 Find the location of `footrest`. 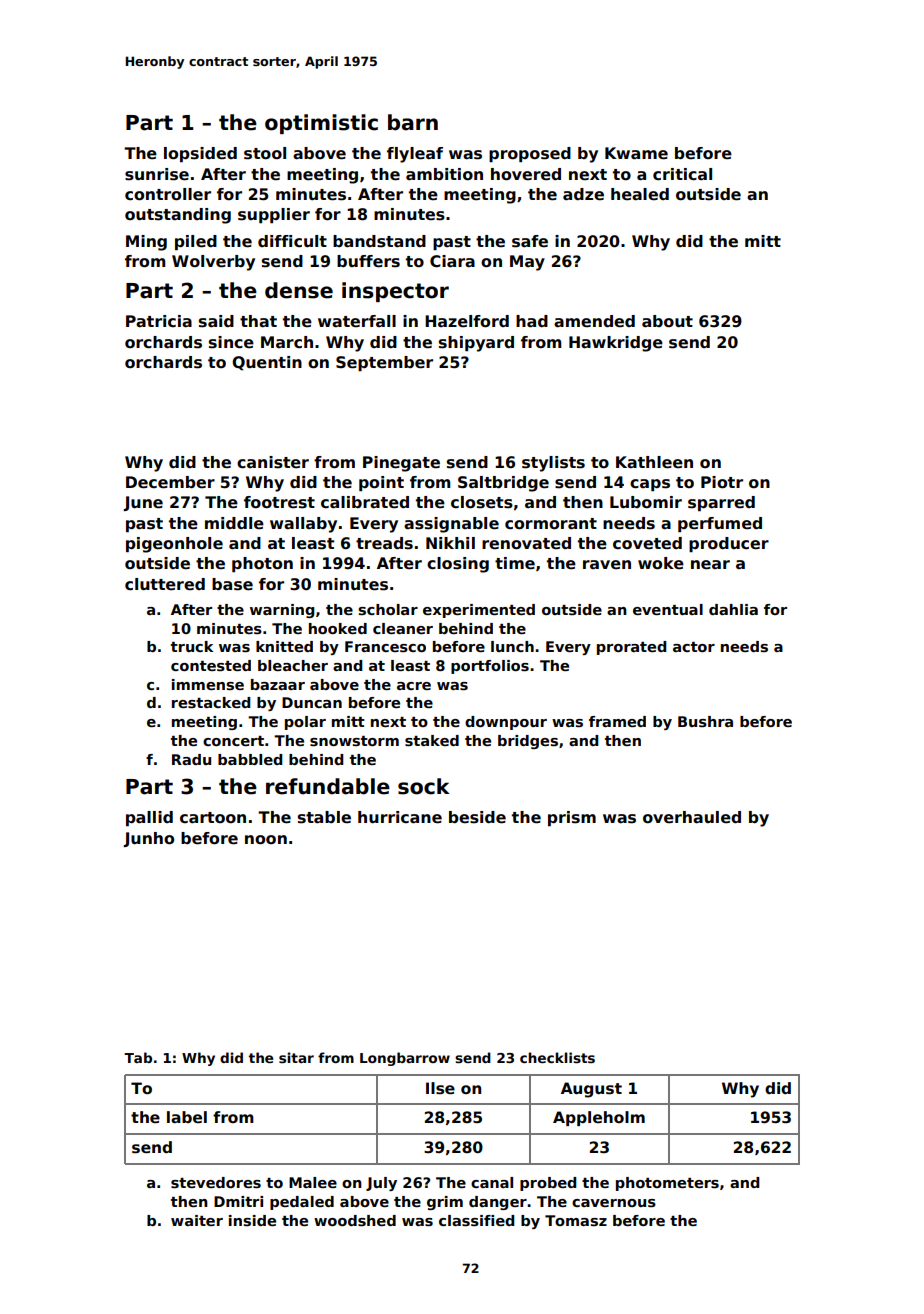

footrest is located at coordinates (279, 502).
